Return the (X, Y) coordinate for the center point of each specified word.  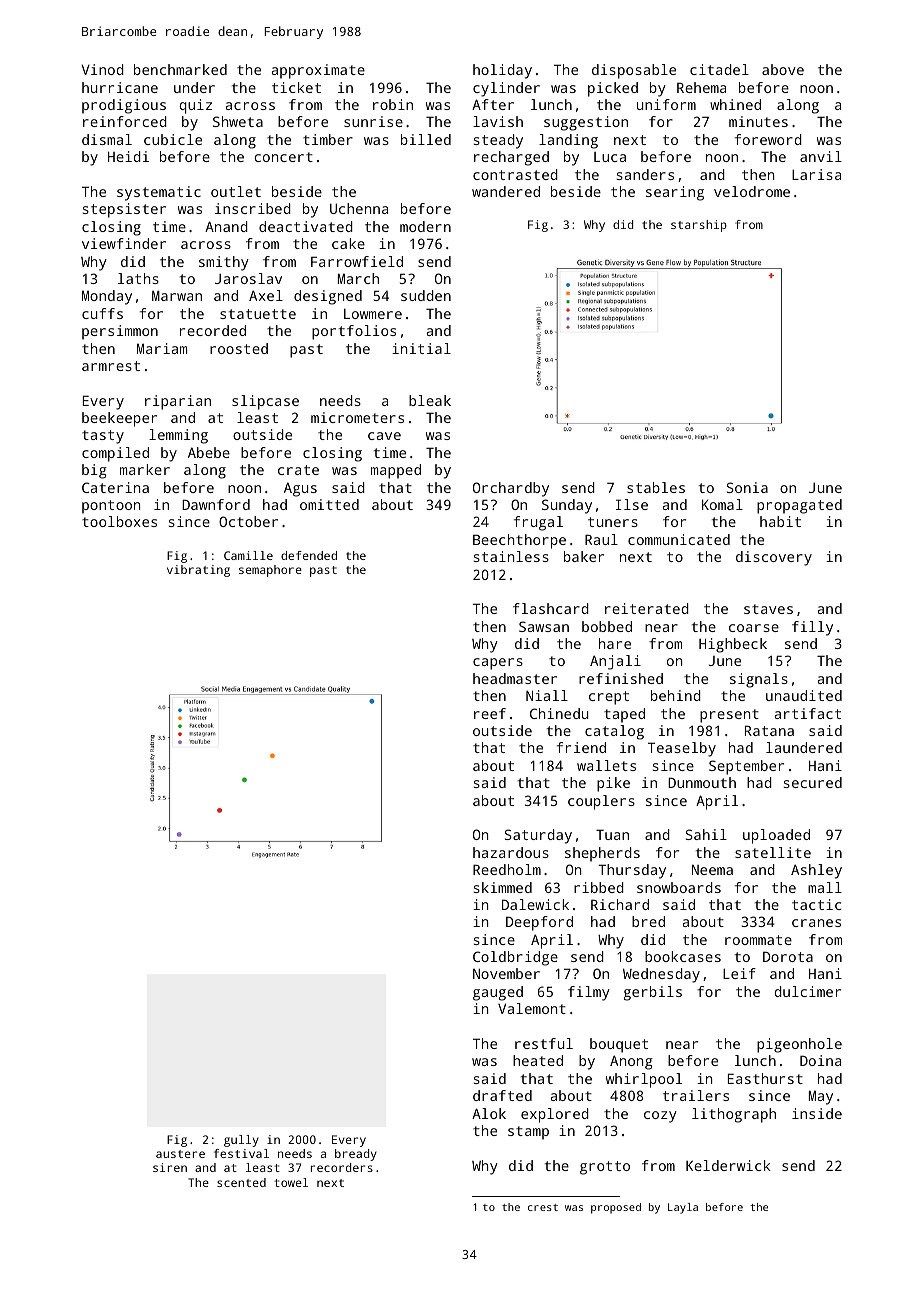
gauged (498, 993)
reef (490, 713)
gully (241, 1141)
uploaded (776, 836)
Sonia (747, 487)
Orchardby (511, 489)
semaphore (270, 571)
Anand (226, 226)
